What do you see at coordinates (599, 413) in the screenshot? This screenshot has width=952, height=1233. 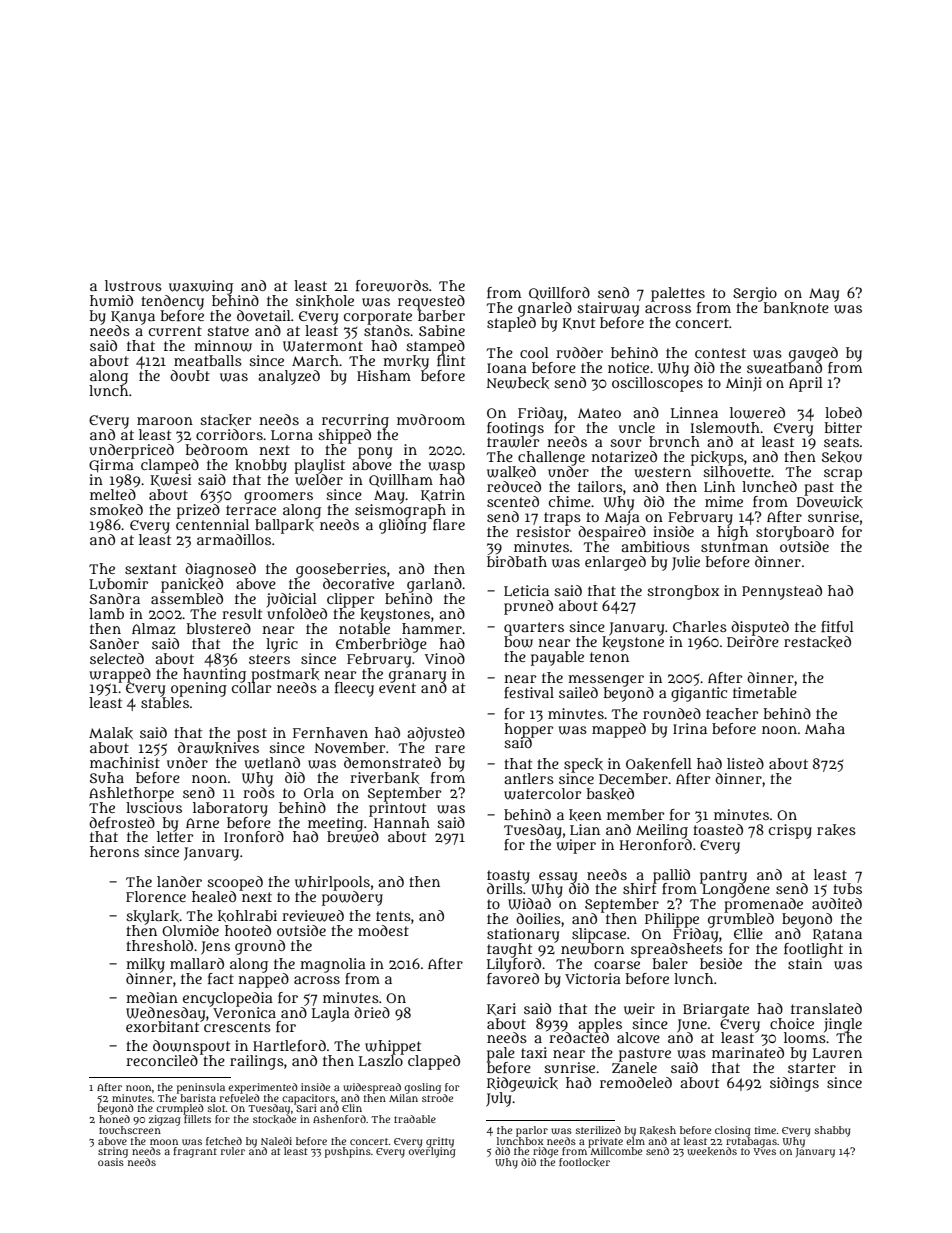 I see `Mateo` at bounding box center [599, 413].
